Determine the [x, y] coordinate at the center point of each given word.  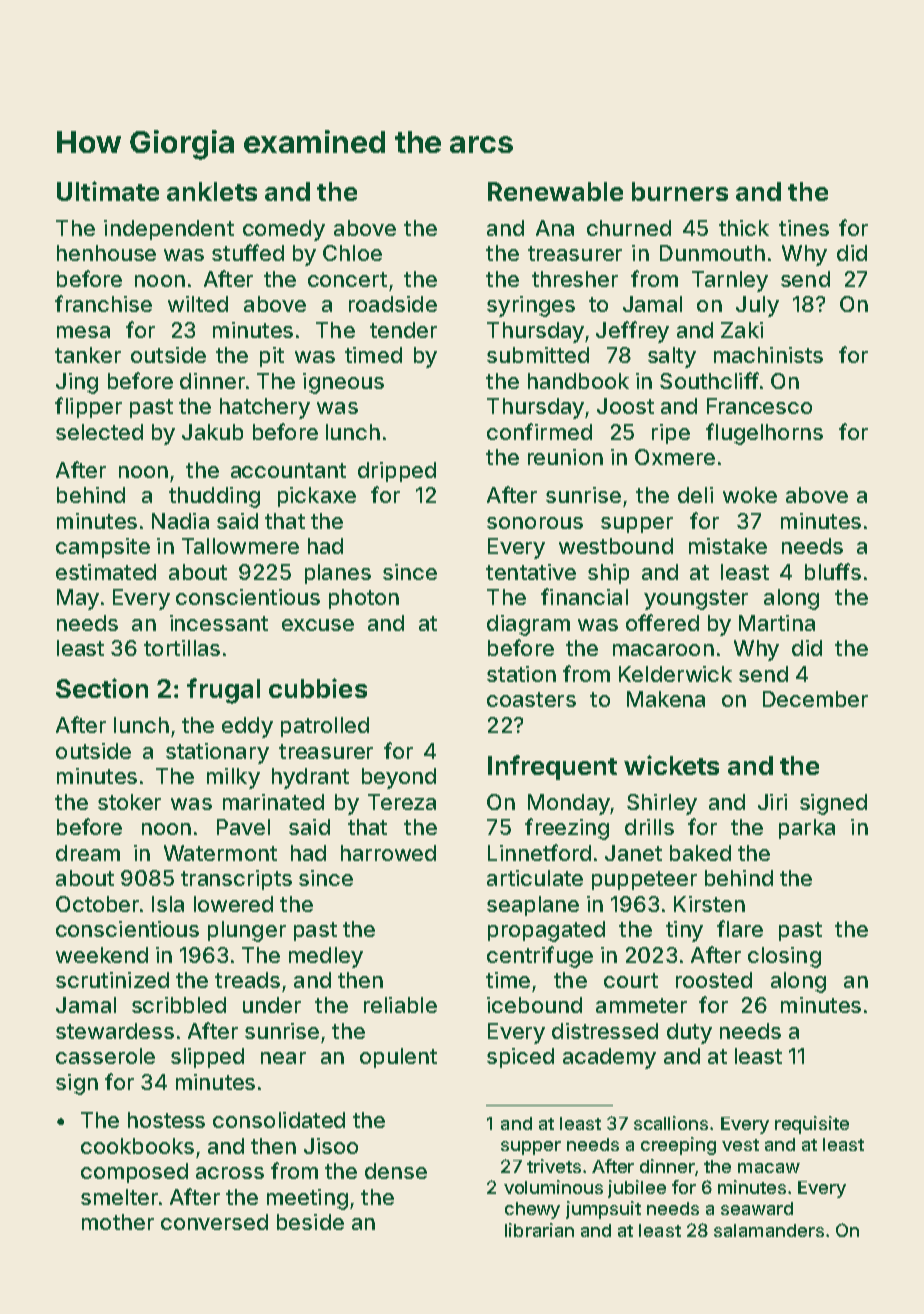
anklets [212, 191]
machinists [768, 355]
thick [744, 228]
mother [118, 1222]
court [631, 980]
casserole [105, 1056]
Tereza [402, 802]
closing [784, 957]
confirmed [539, 431]
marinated [273, 802]
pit [272, 357]
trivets [554, 1166]
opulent [398, 1058]
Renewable [555, 191]
